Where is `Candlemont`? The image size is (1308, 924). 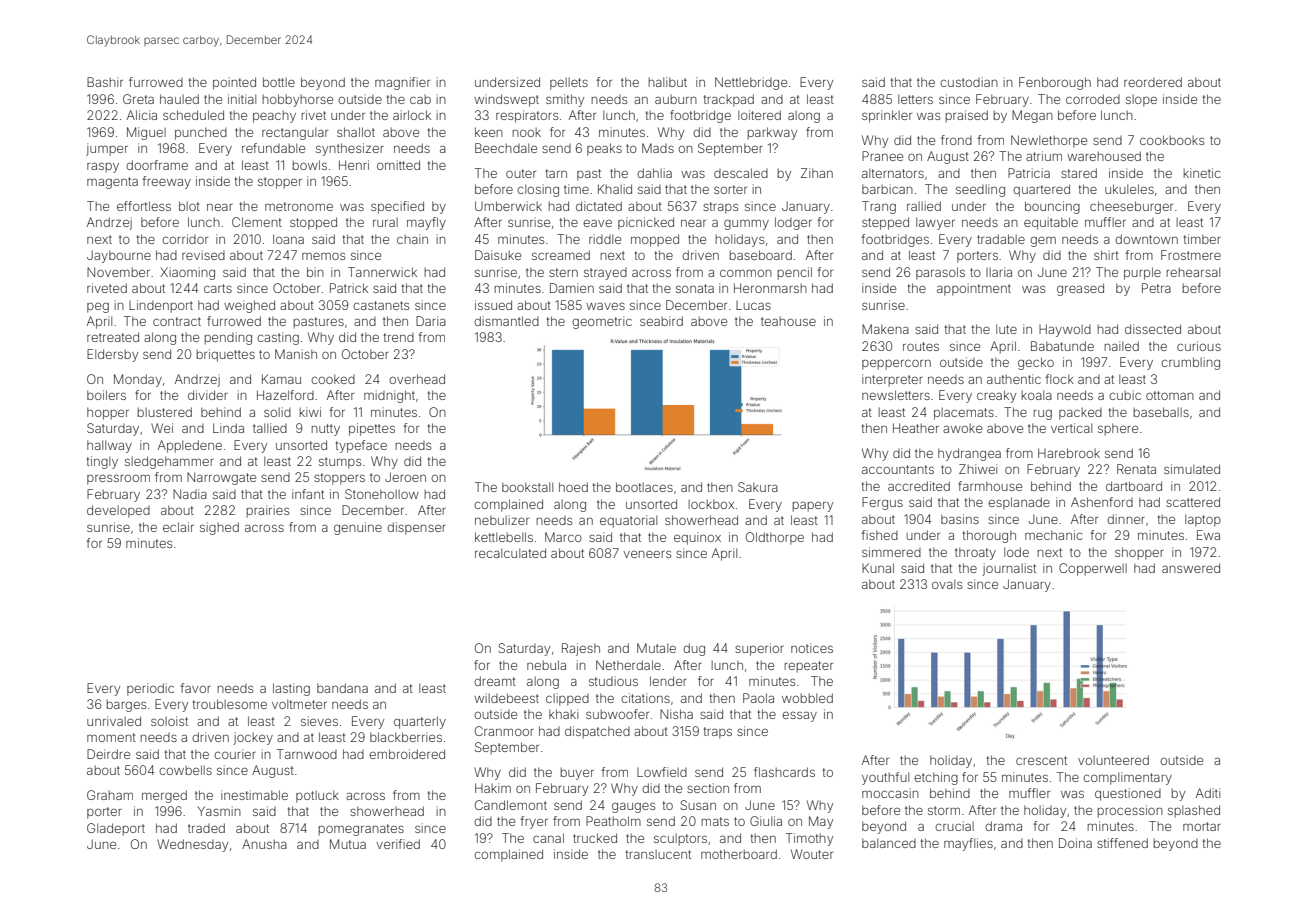 Candlemont is located at coordinates (511, 805).
